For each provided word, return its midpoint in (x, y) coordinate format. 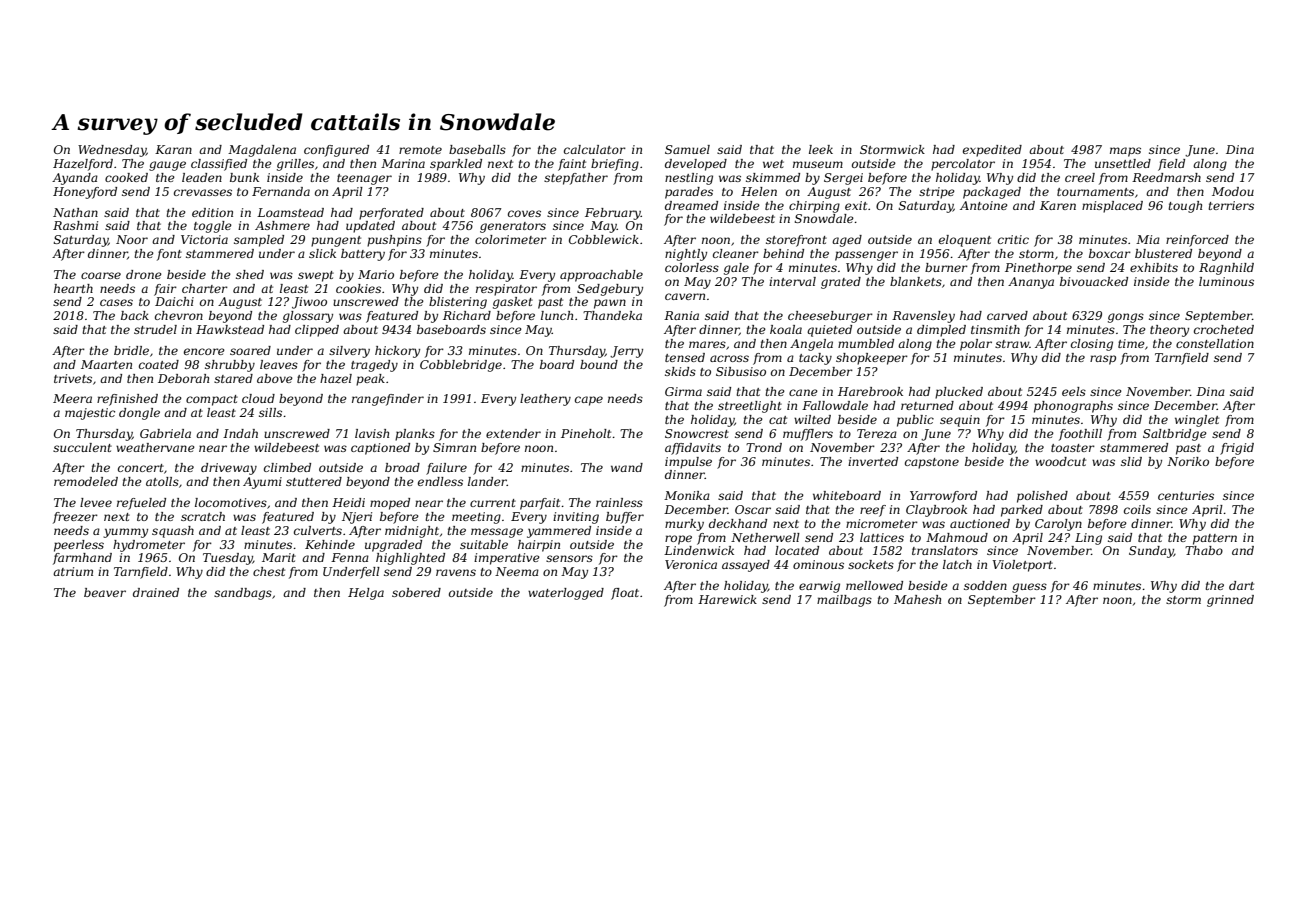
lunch (557, 315)
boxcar (1110, 253)
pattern (1215, 539)
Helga (366, 594)
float (625, 594)
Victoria (204, 239)
